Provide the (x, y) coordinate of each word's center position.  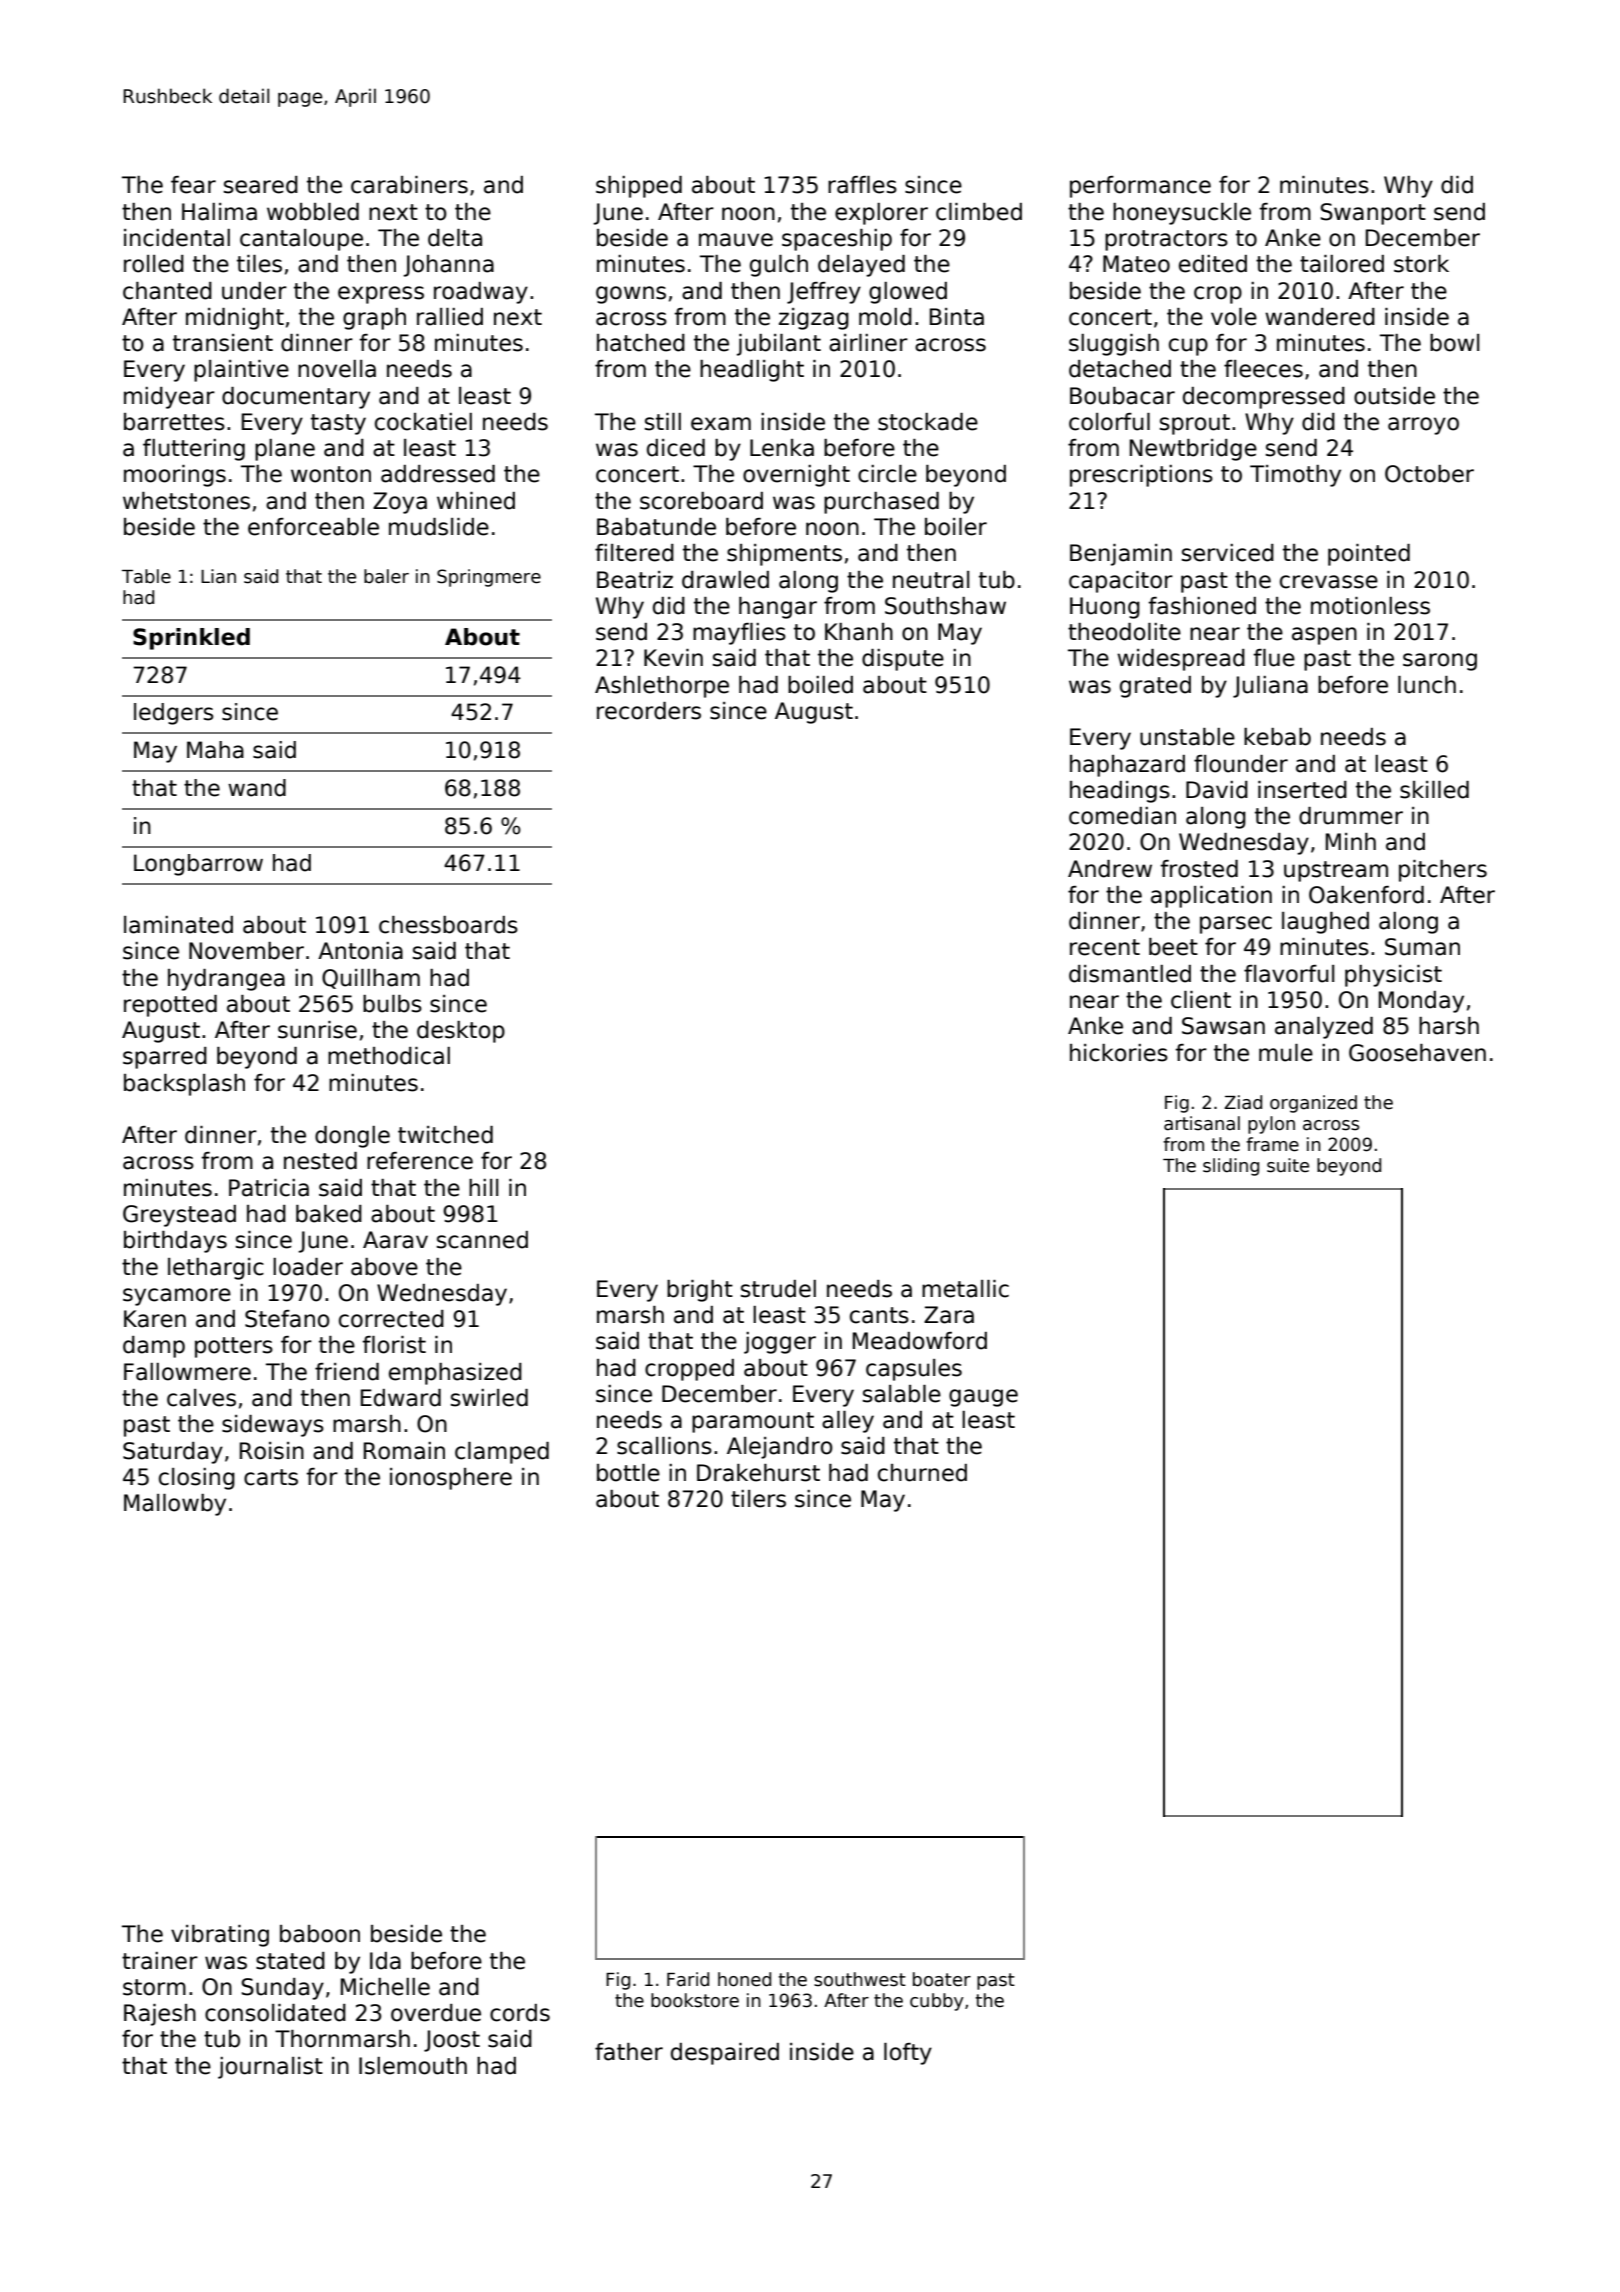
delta (455, 238)
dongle (352, 1137)
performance (1140, 187)
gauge (983, 1398)
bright (700, 1291)
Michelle (385, 1987)
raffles (862, 185)
